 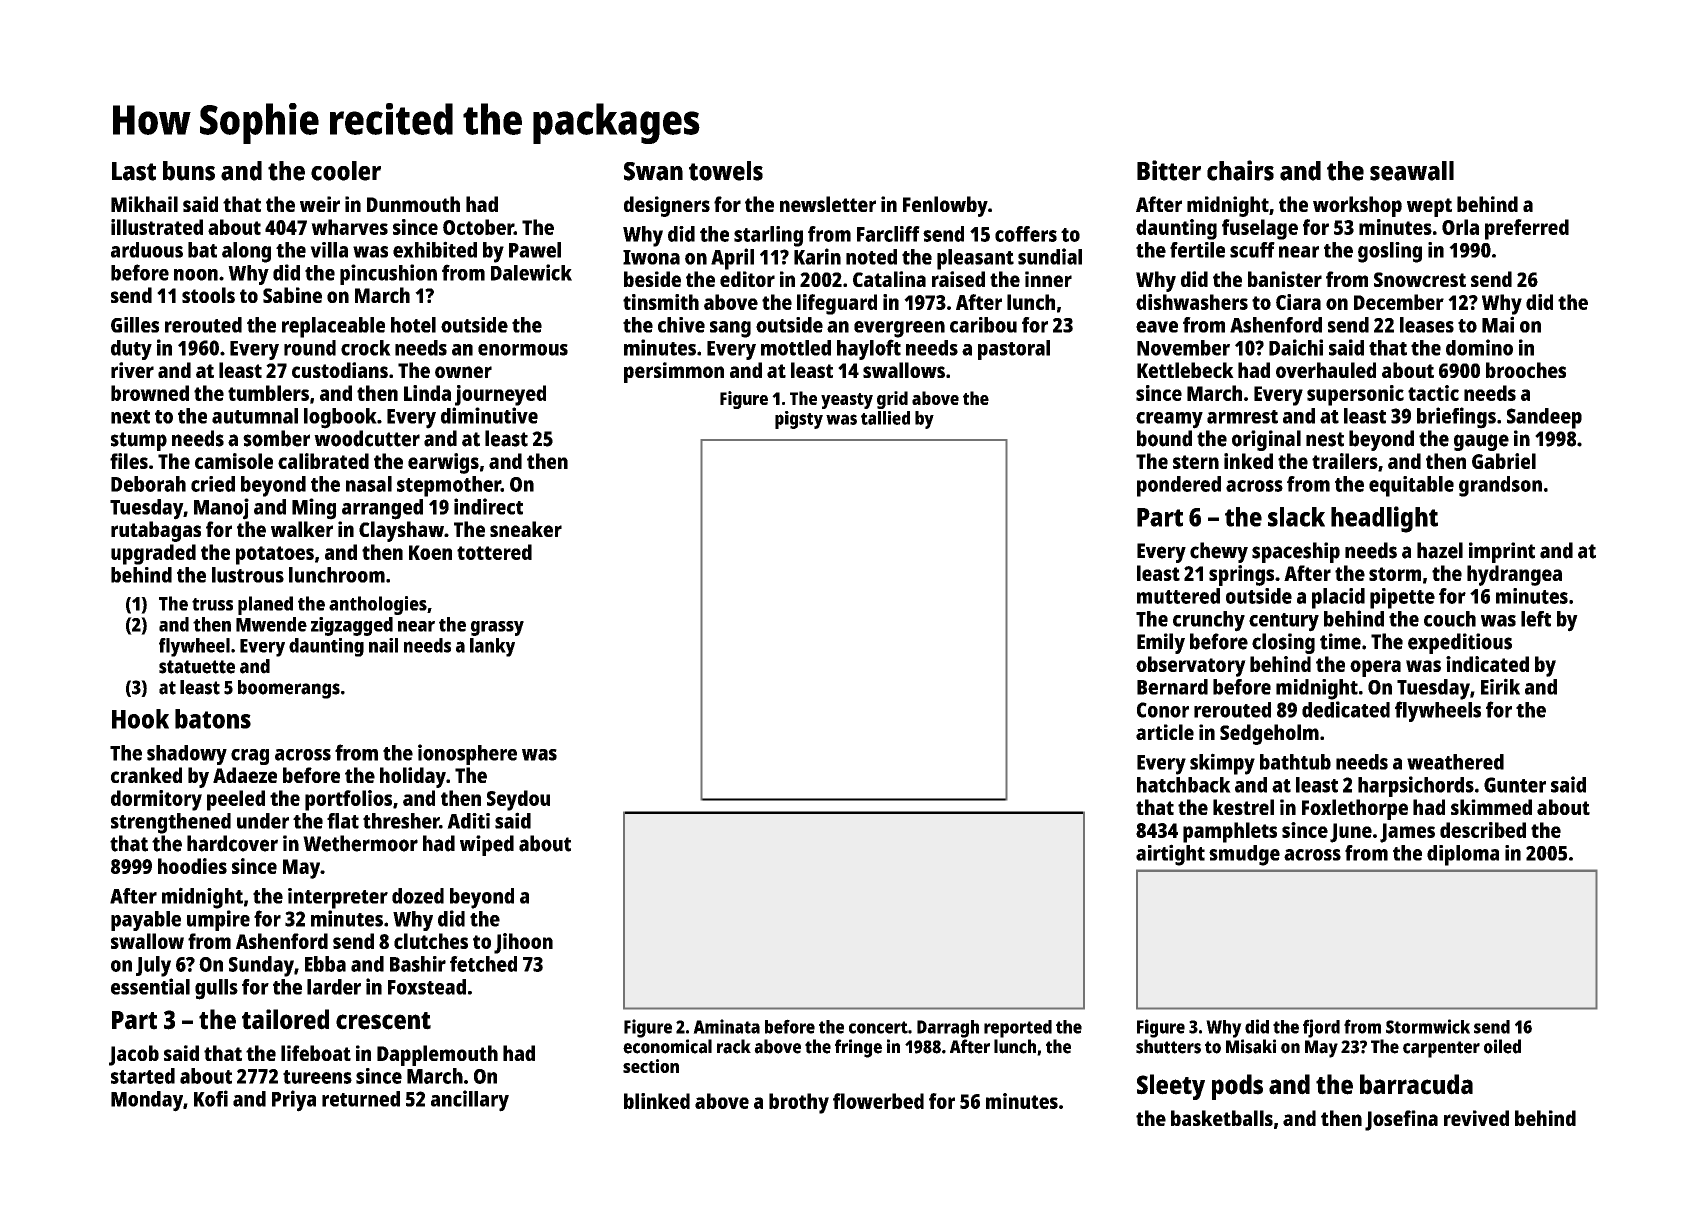 I want to click on dedicated, so click(x=1346, y=709).
